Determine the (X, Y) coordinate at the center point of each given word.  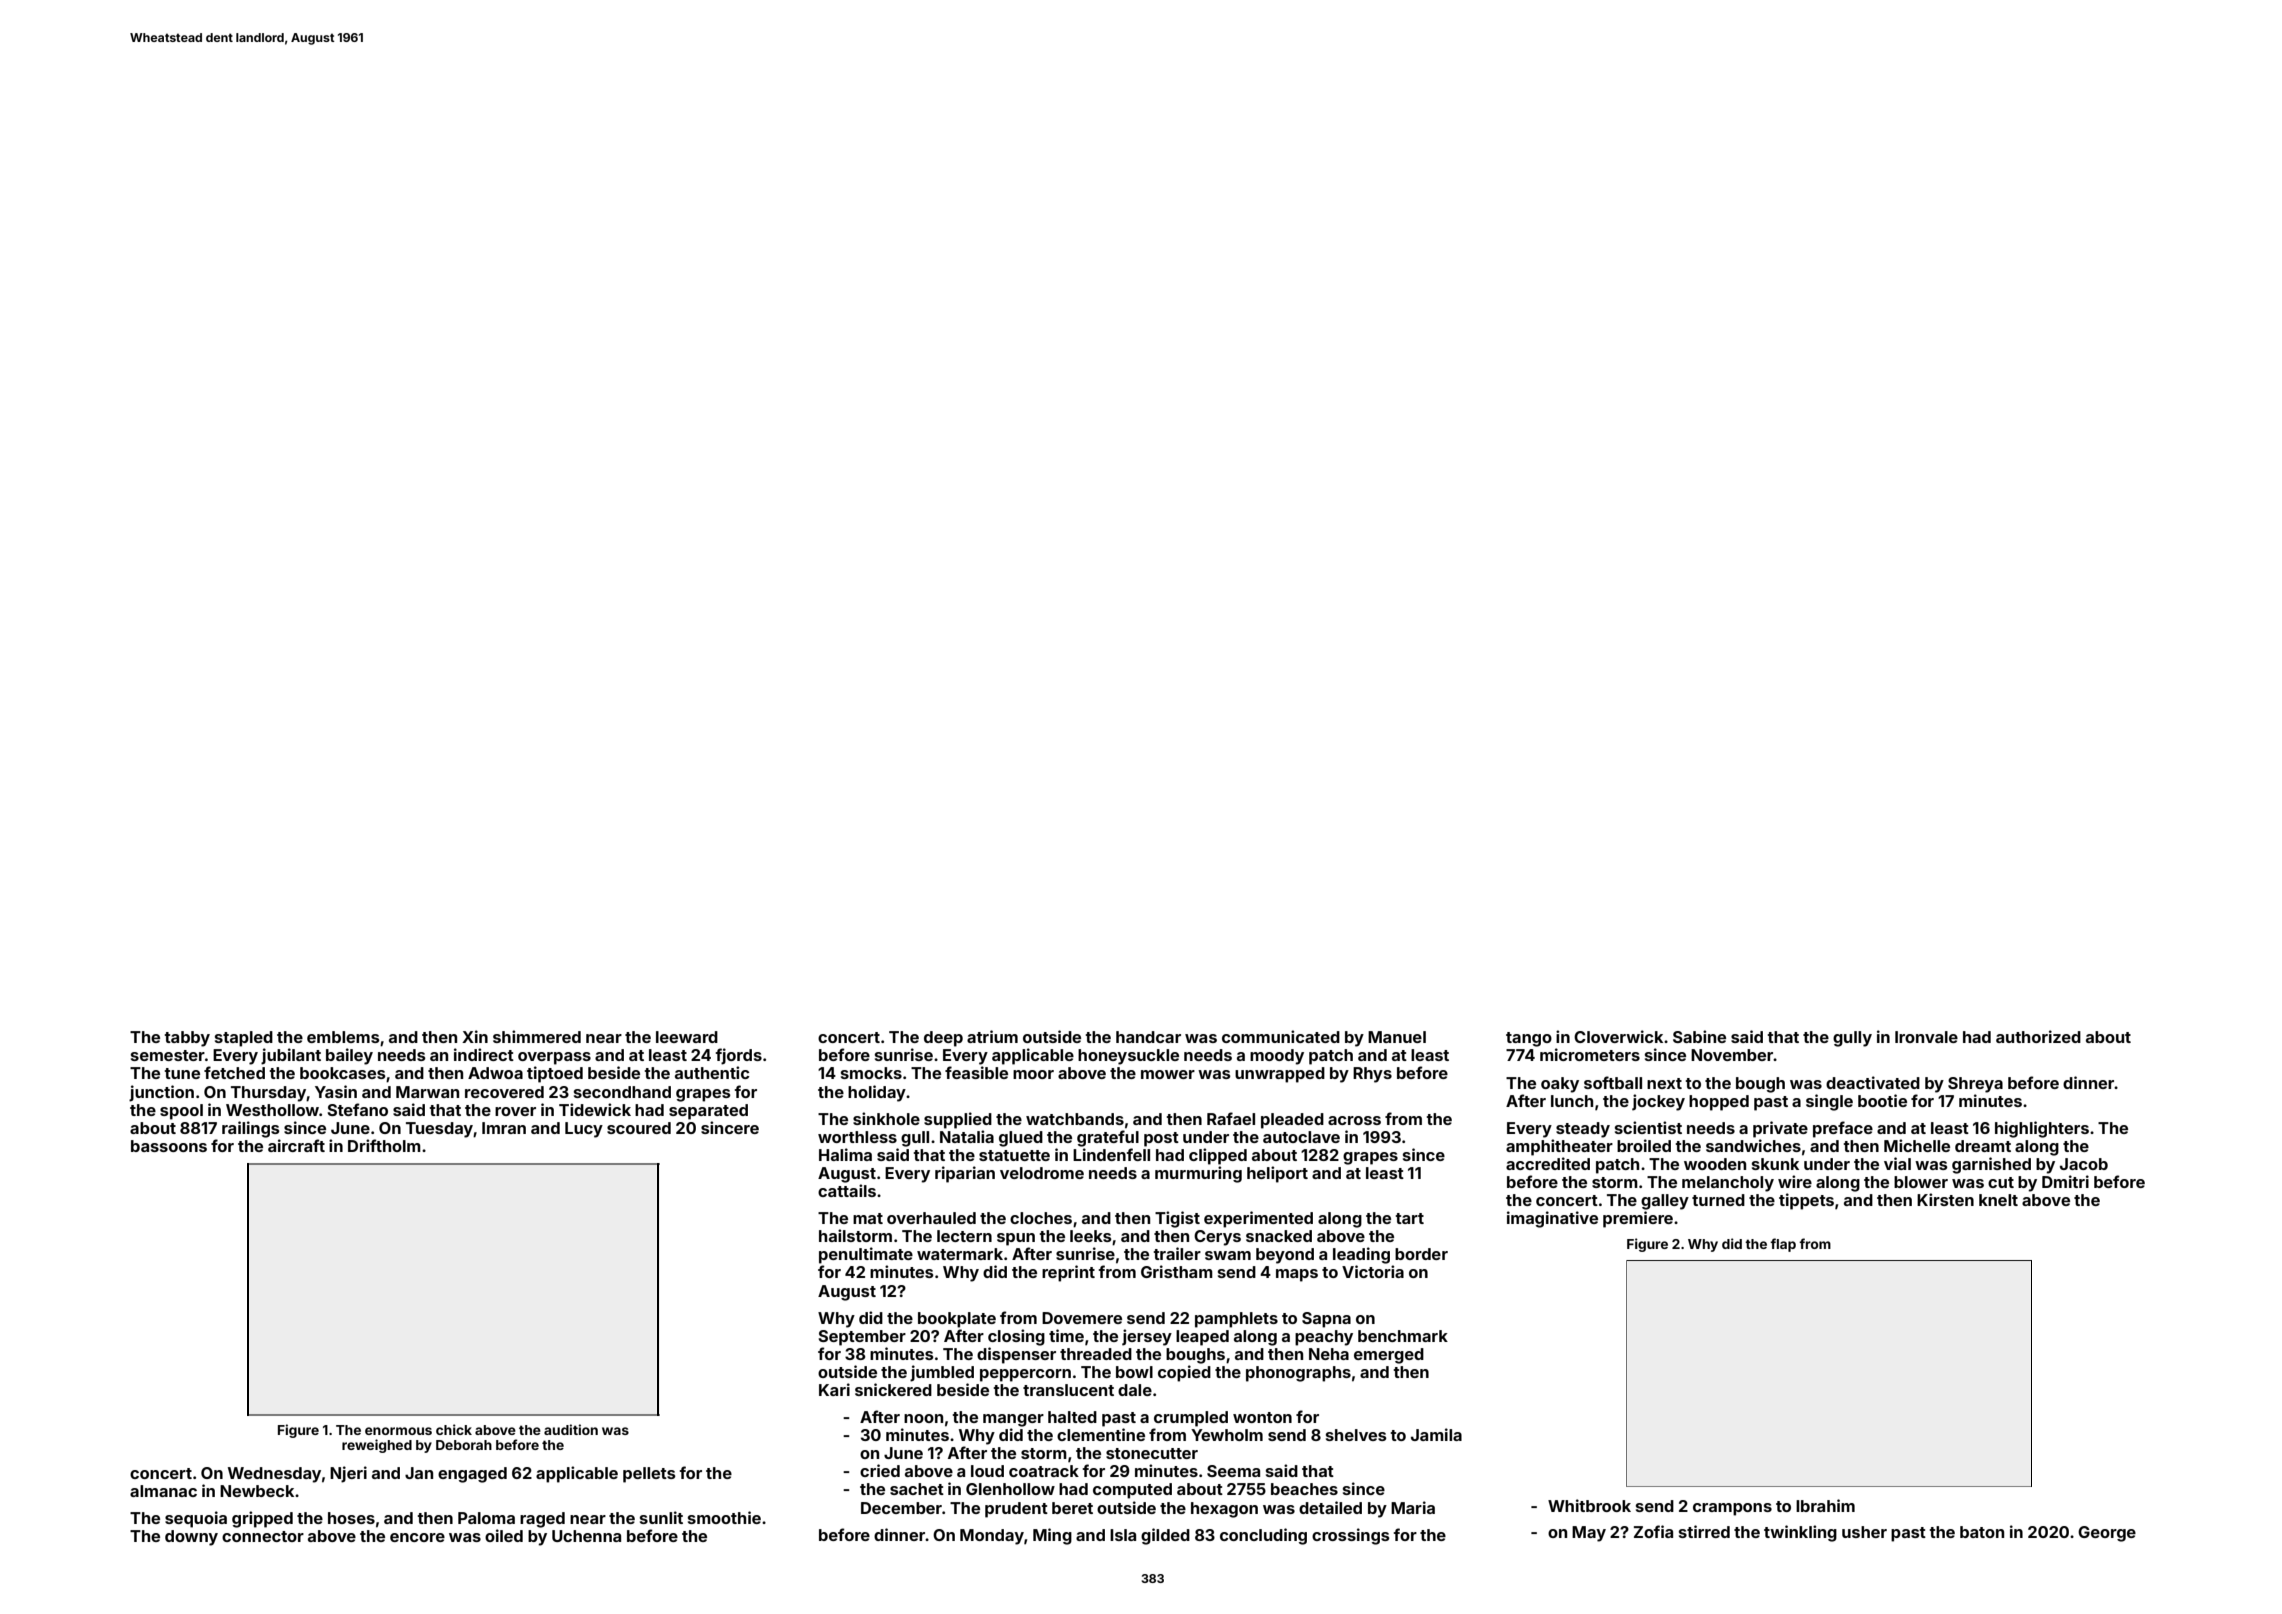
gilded (1165, 1536)
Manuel (1397, 1037)
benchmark (1403, 1336)
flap (1783, 1245)
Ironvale (1926, 1037)
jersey (1147, 1337)
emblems (343, 1037)
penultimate (866, 1255)
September (862, 1338)
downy (191, 1538)
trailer (1177, 1253)
